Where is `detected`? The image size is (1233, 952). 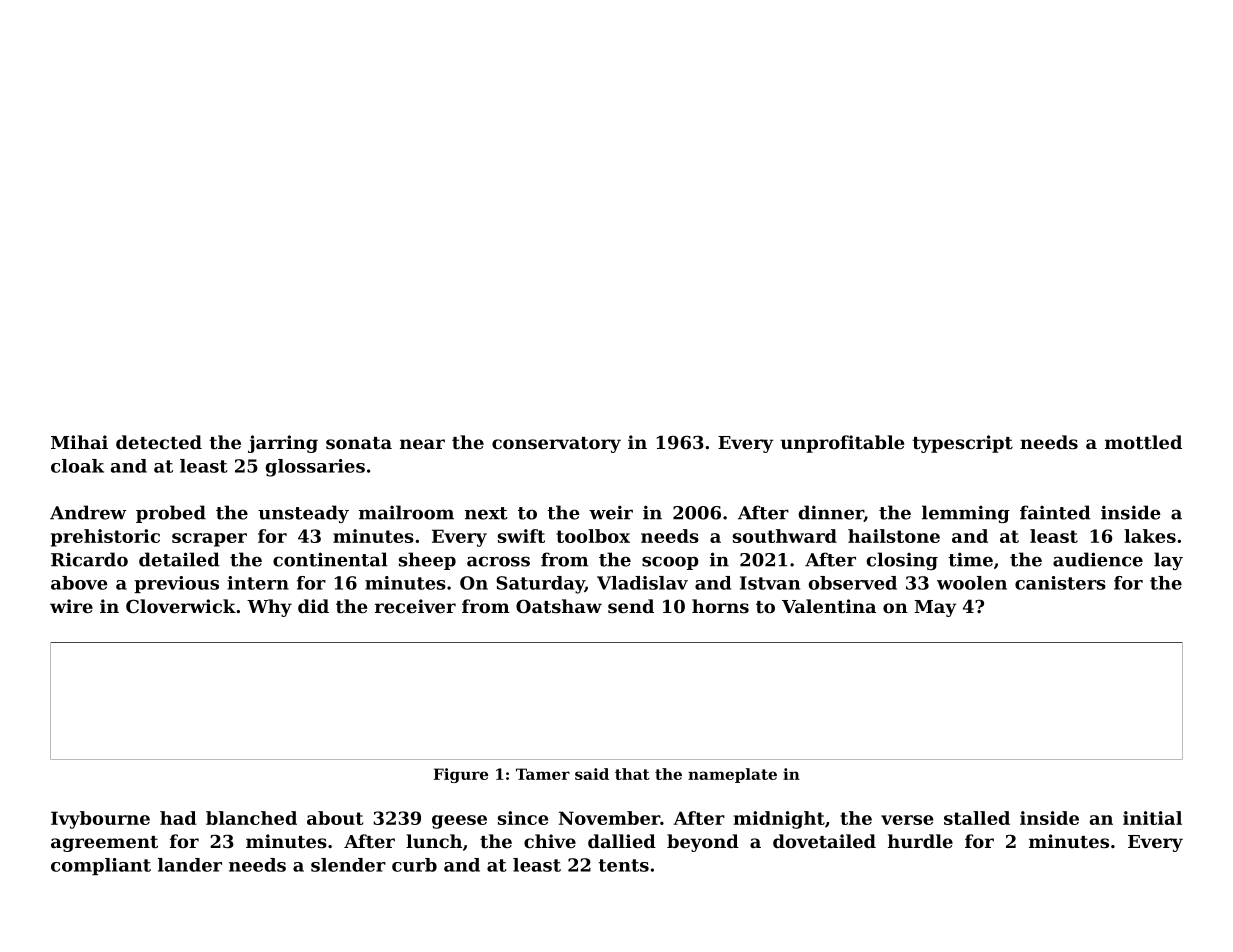
detected is located at coordinates (159, 442).
